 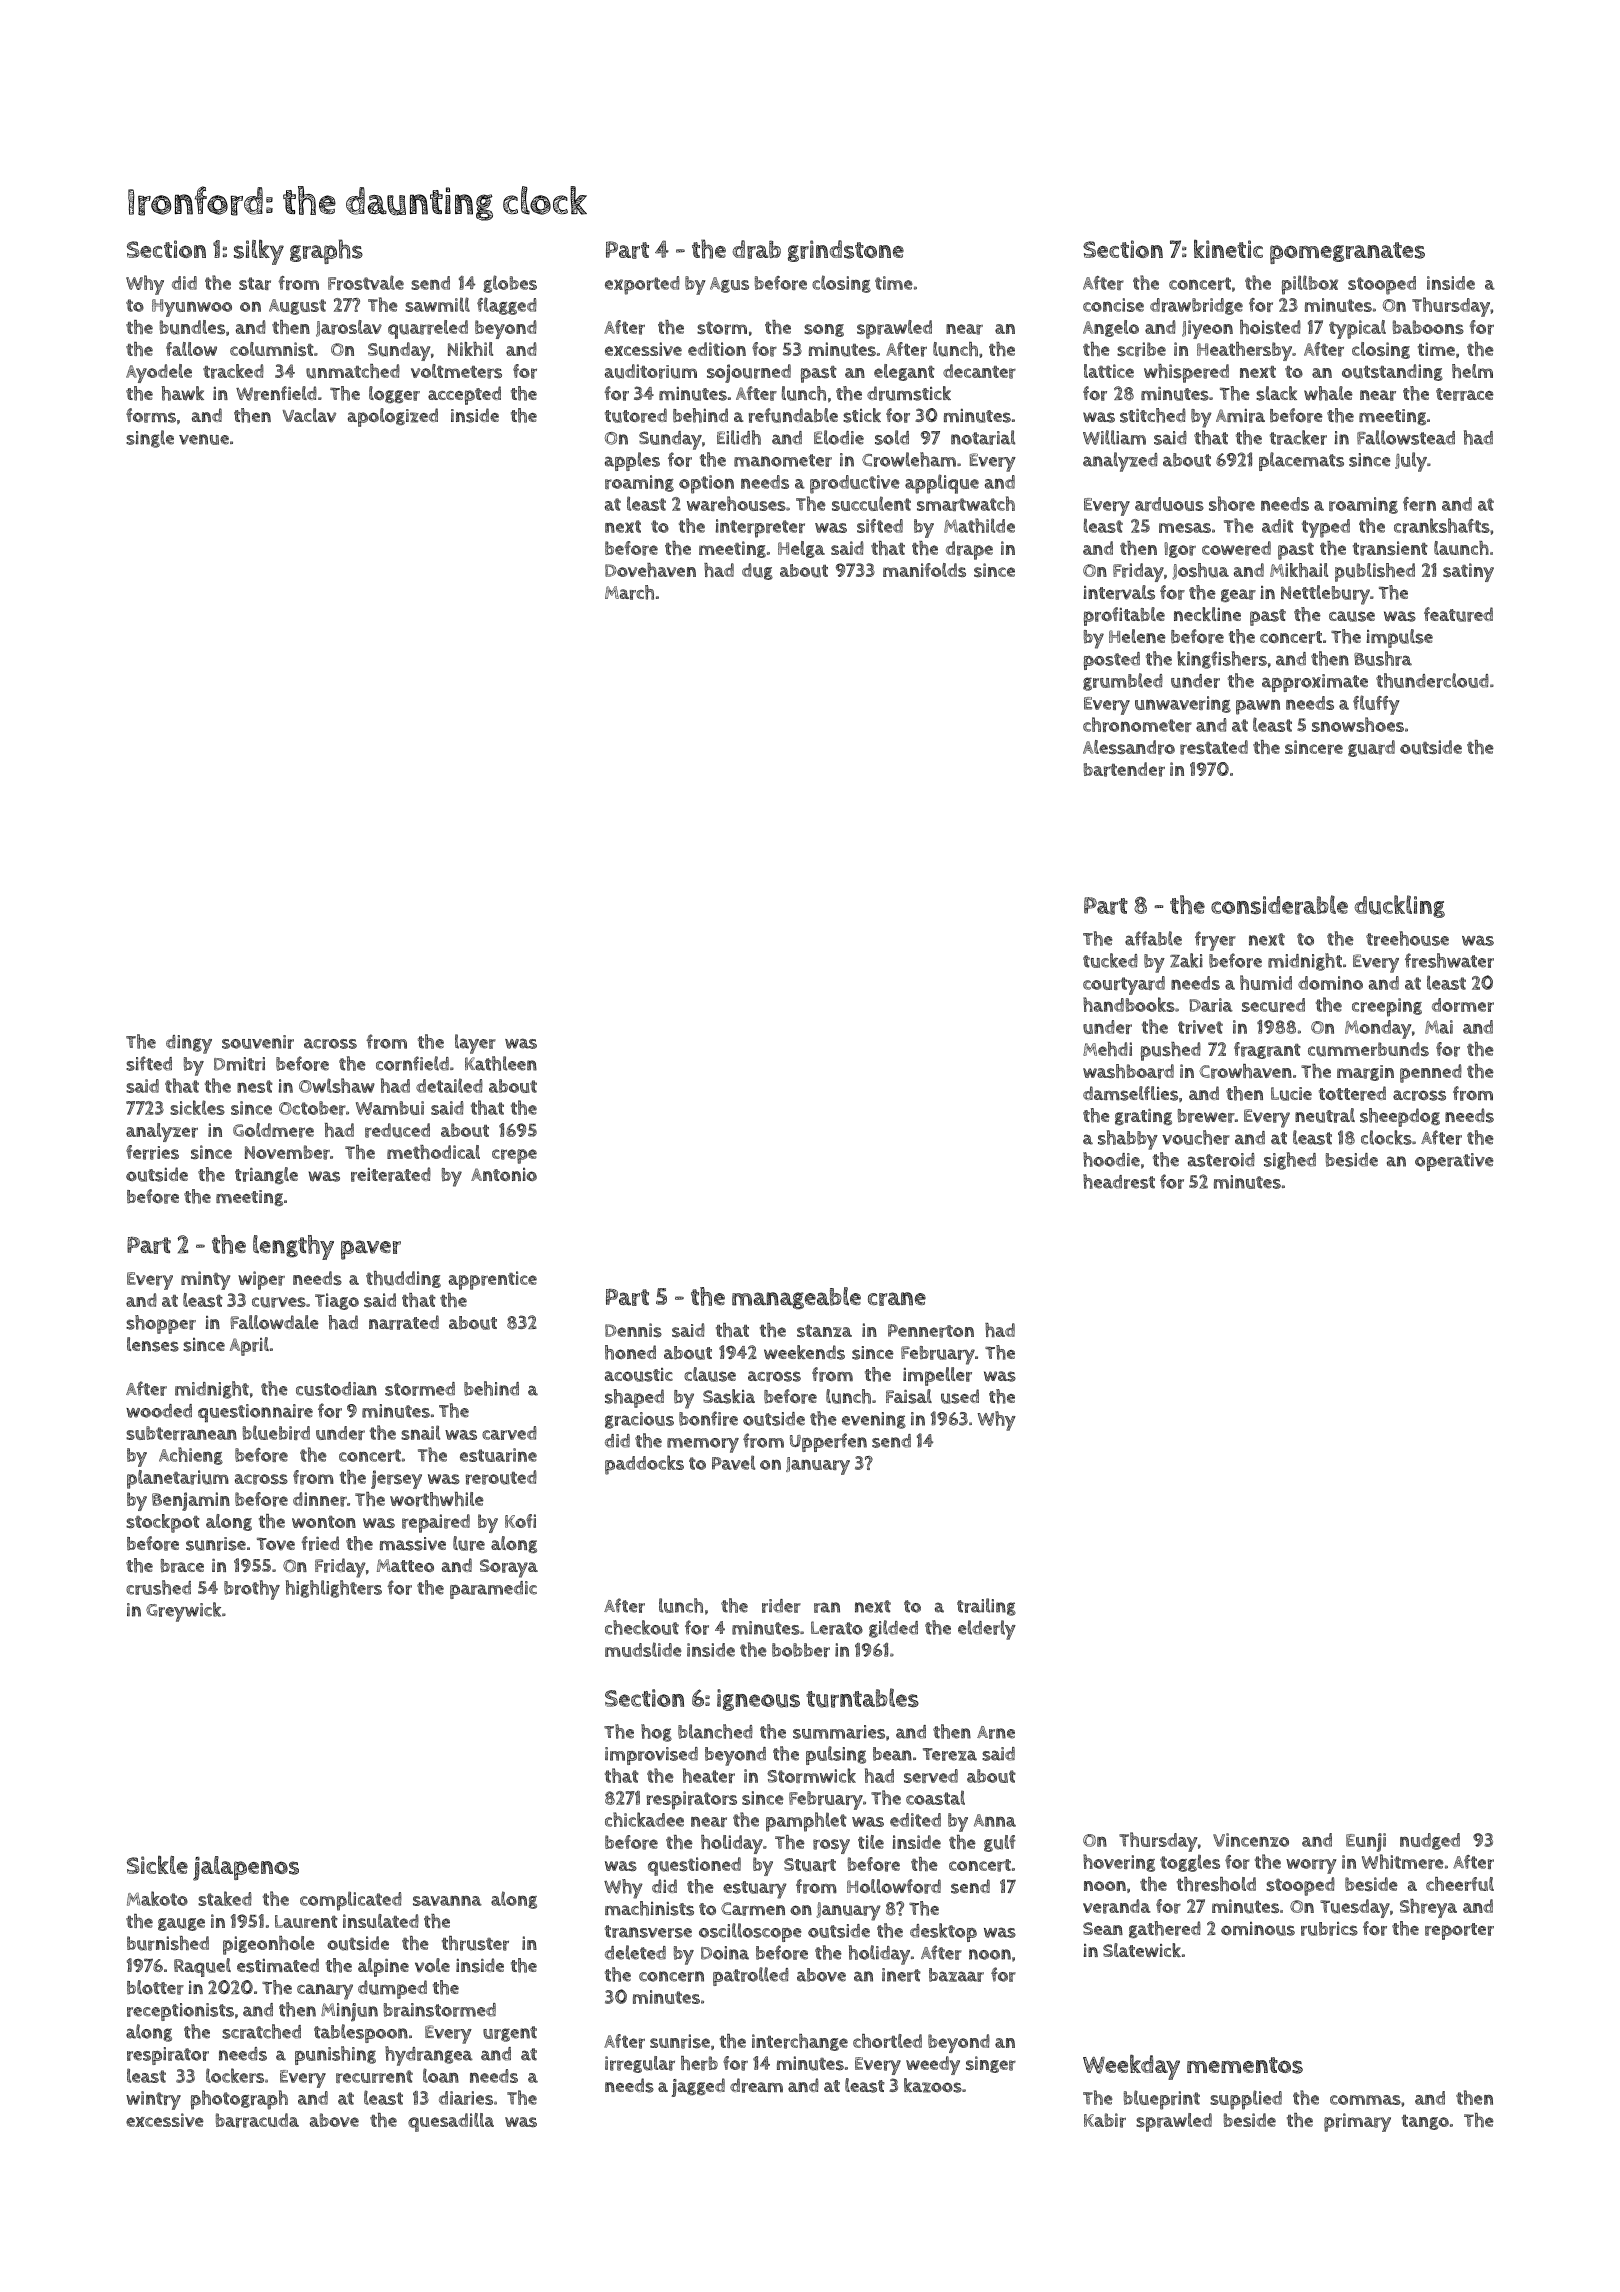 I want to click on Ayodele, so click(x=159, y=373).
